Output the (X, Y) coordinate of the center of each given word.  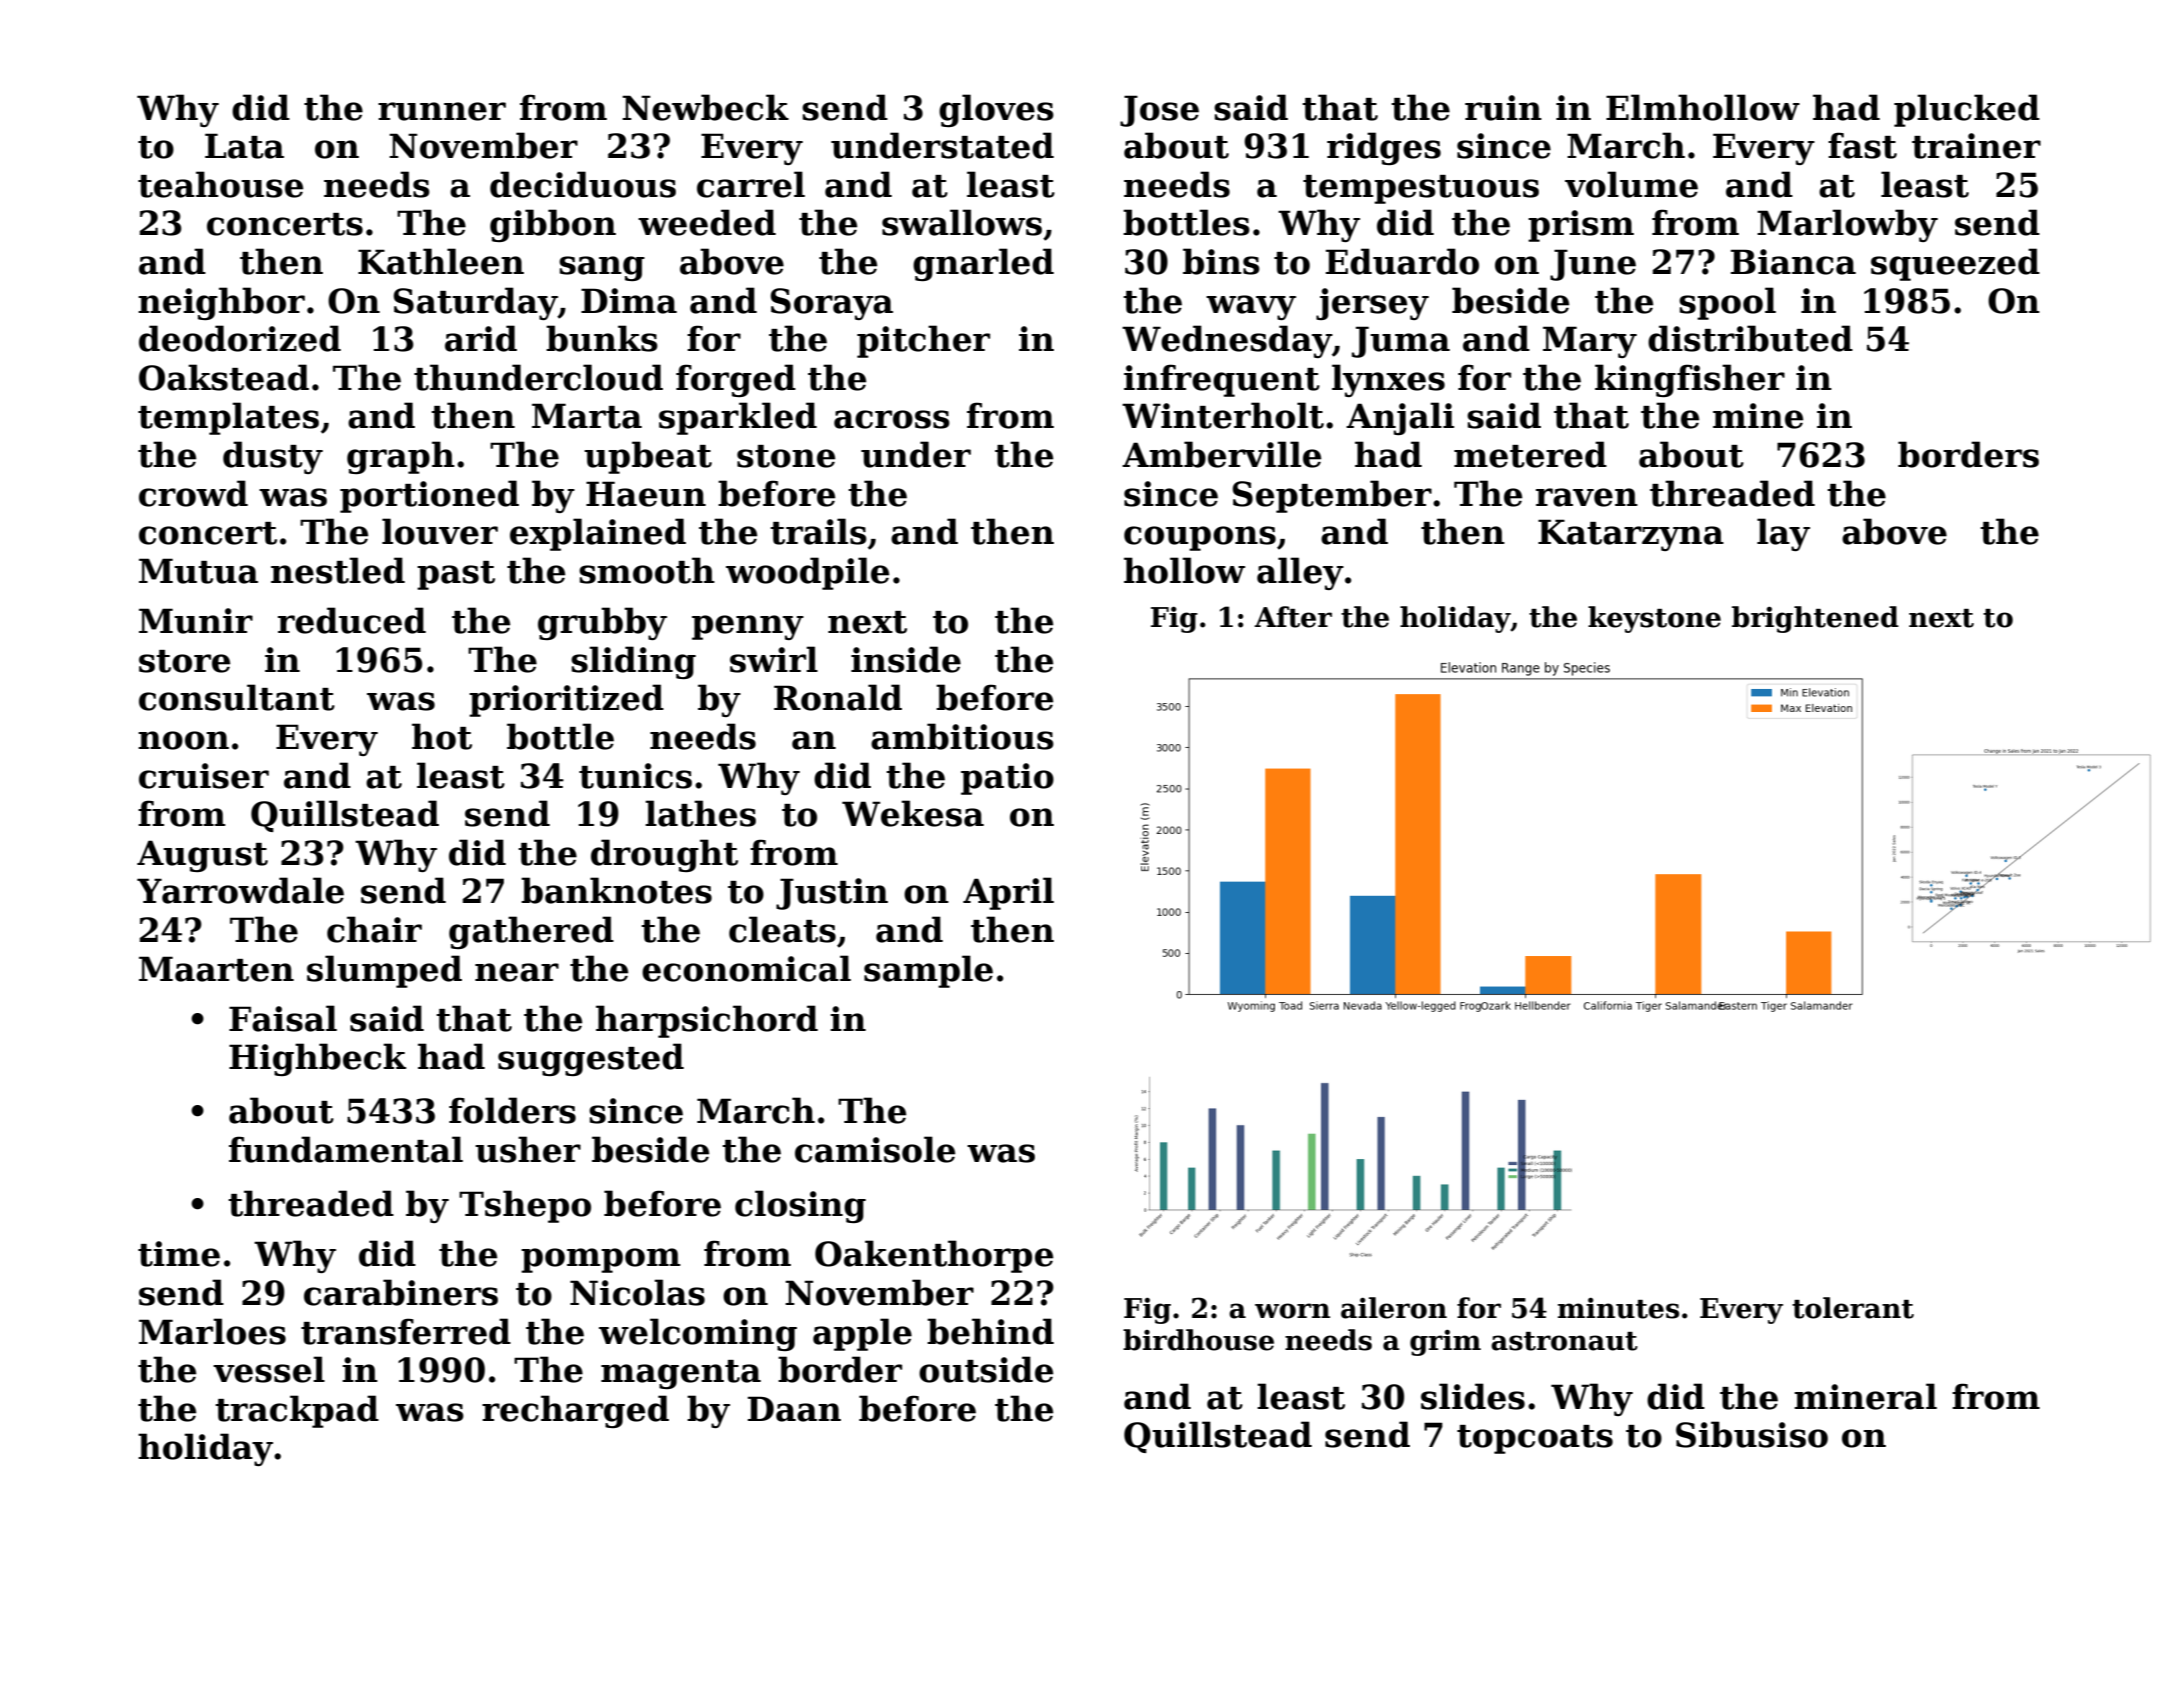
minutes (1618, 1308)
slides (1473, 1396)
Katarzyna (1631, 535)
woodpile (807, 573)
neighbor (221, 303)
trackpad (297, 1411)
